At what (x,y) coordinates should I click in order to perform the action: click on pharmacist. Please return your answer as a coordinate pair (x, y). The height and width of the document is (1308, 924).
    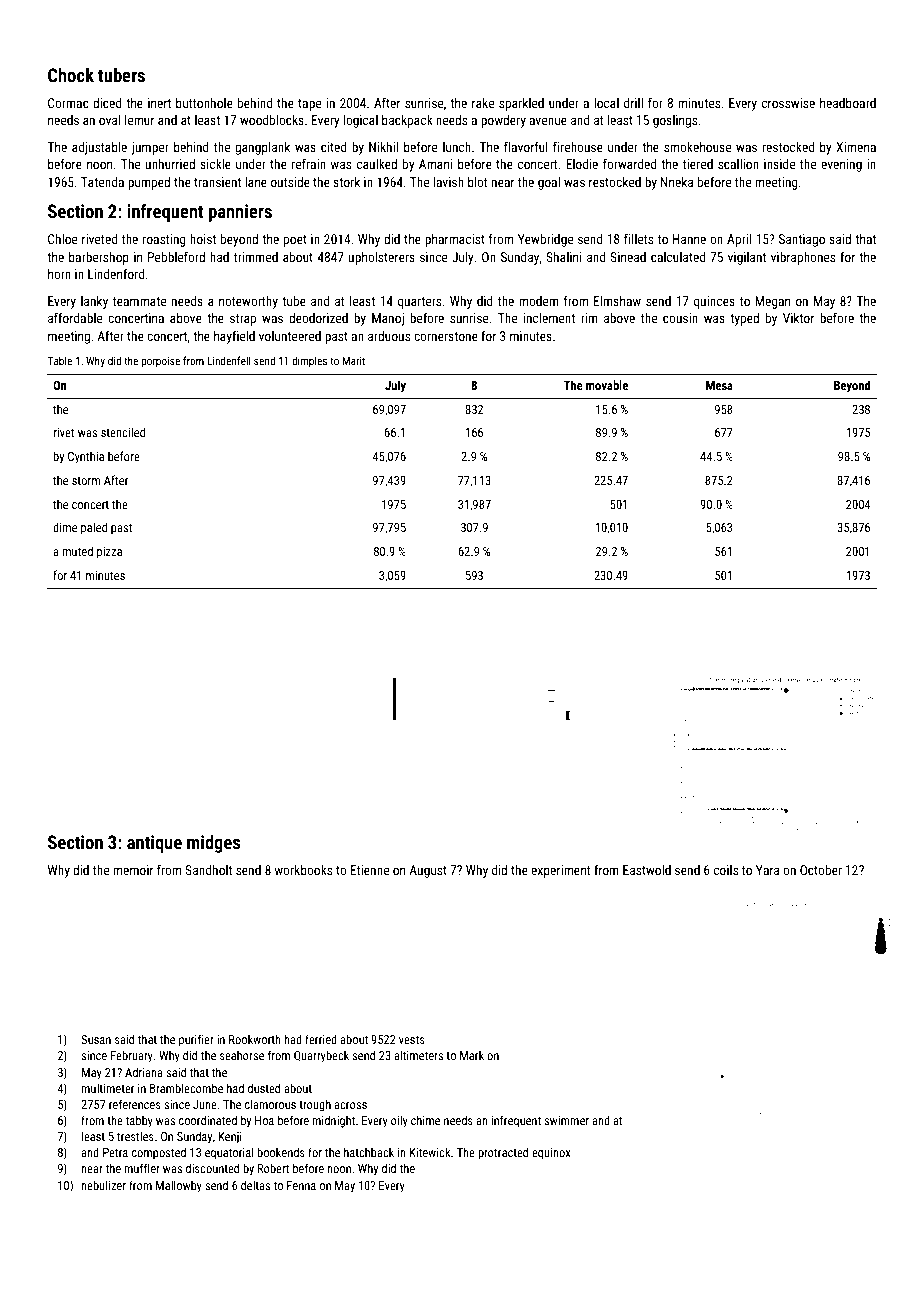
    Looking at the image, I should click on (455, 240).
